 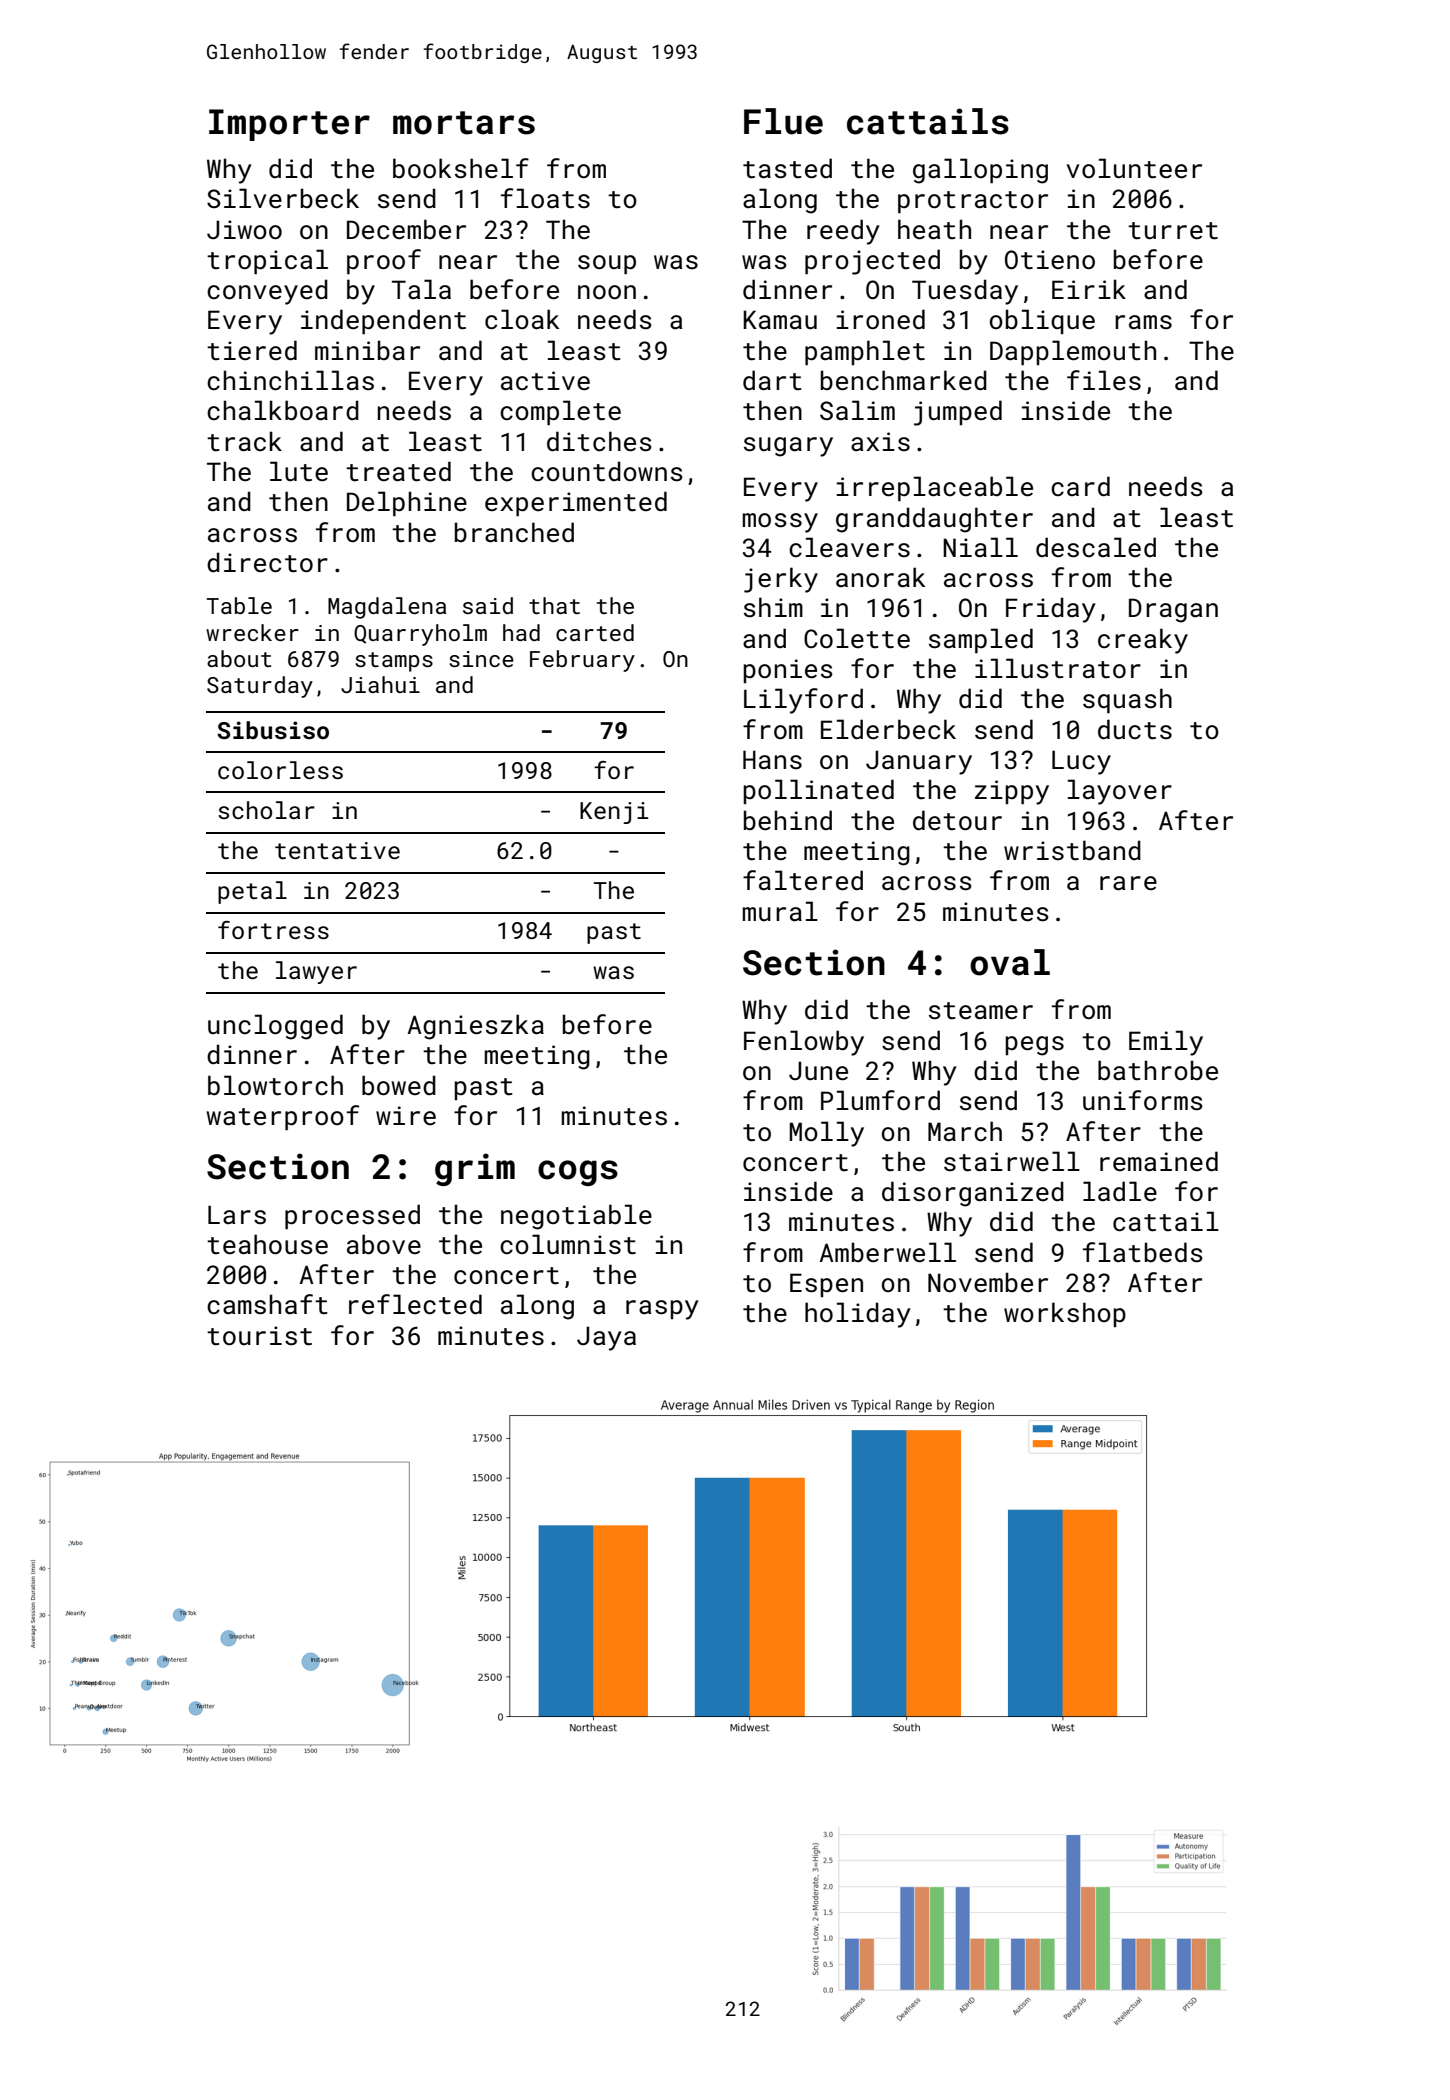 I want to click on independent, so click(x=383, y=321).
